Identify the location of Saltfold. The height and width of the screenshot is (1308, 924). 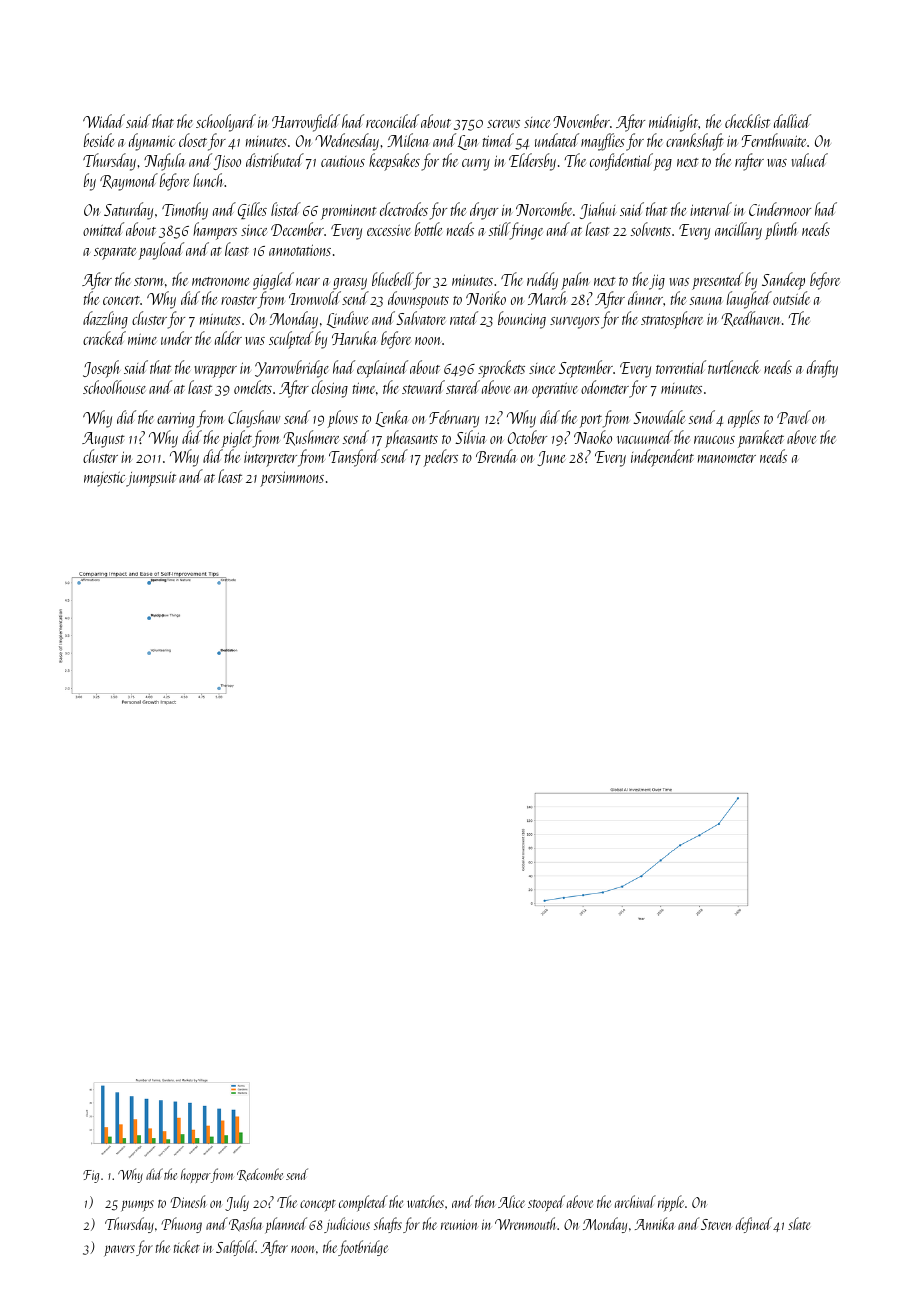
(236, 1248).
